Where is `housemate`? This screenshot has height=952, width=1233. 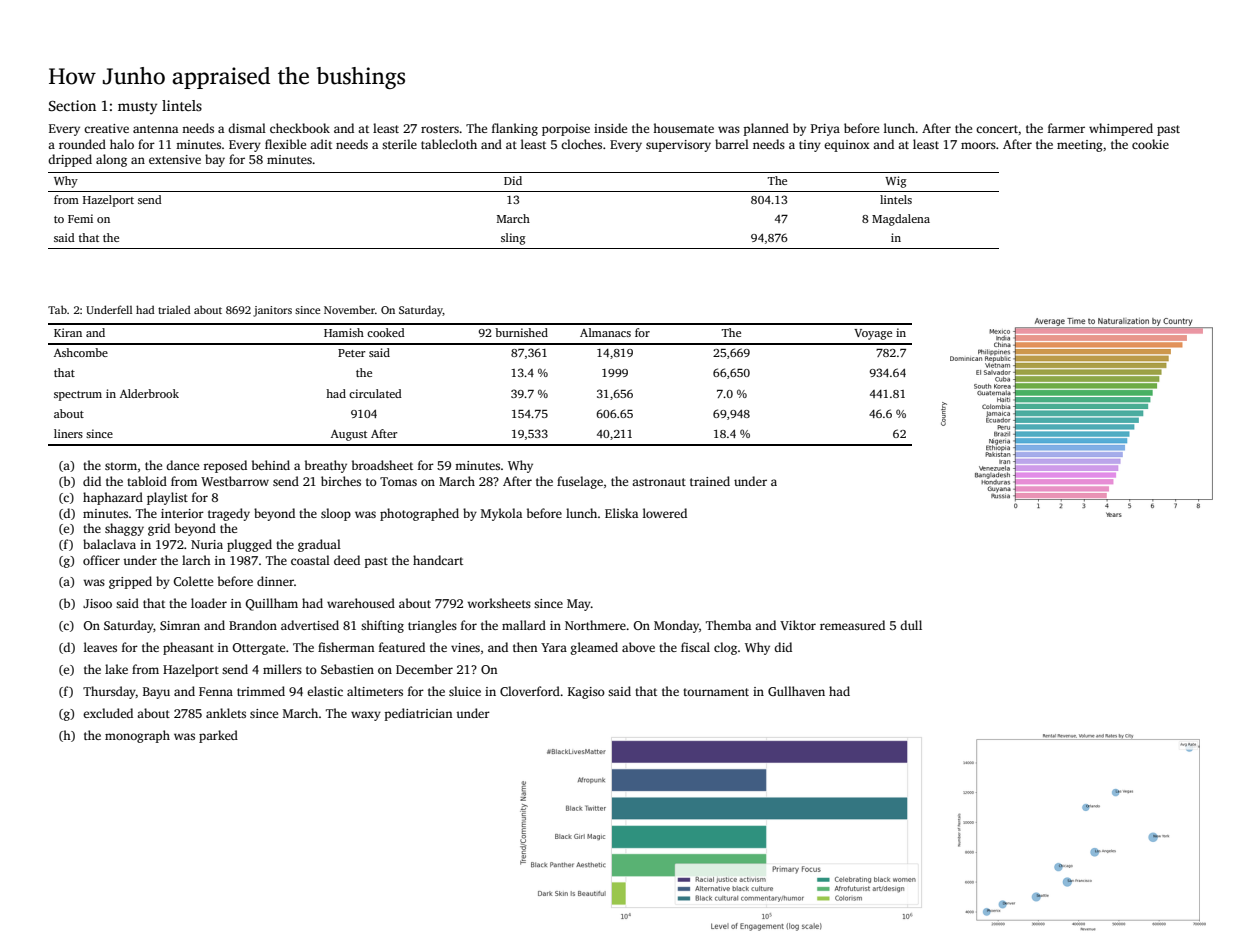 housemate is located at coordinates (683, 128).
